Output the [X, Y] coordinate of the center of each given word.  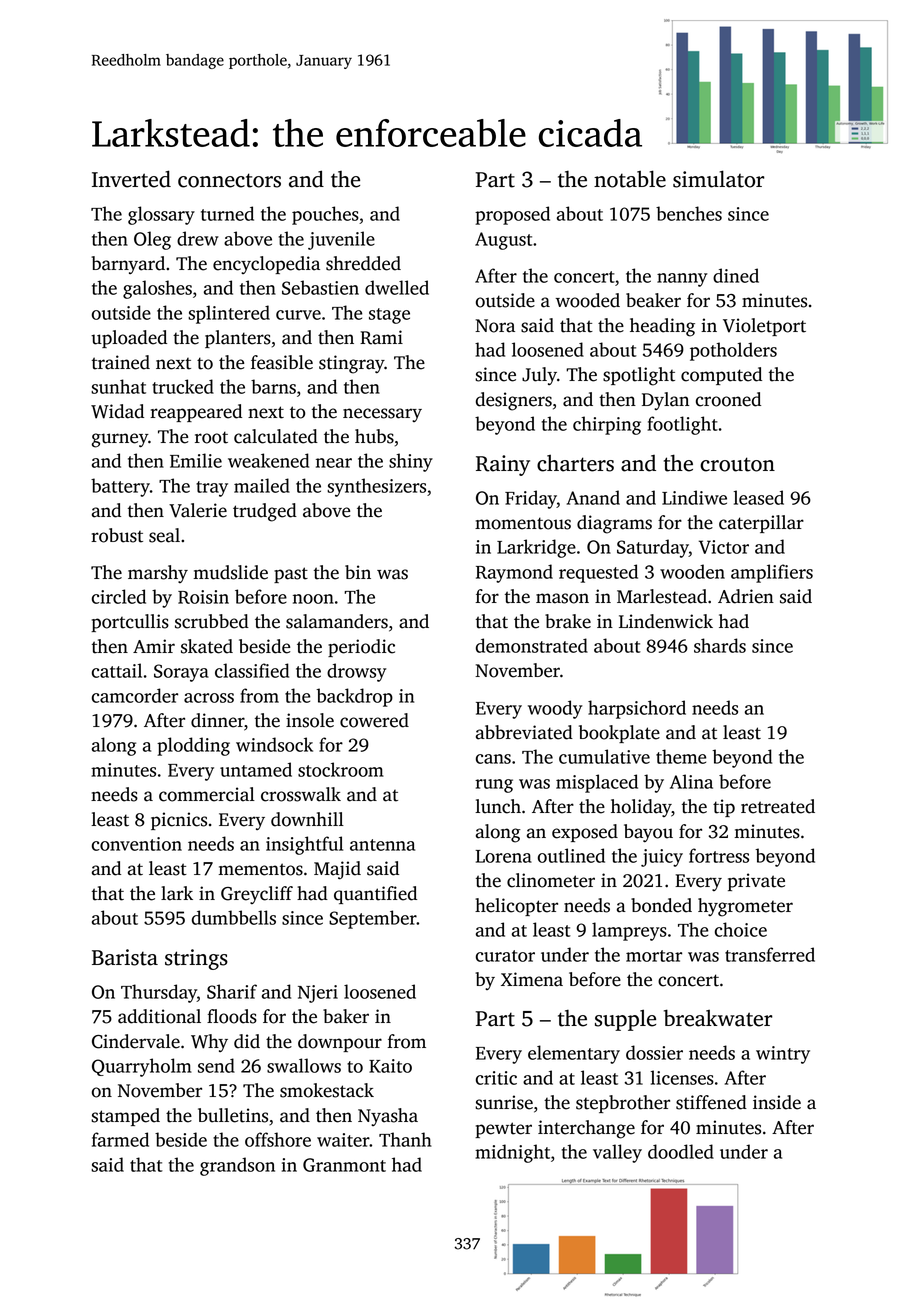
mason [562, 598]
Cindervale [136, 1041]
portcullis [130, 623]
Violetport [764, 327]
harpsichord [637, 709]
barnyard [128, 265]
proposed [512, 215]
